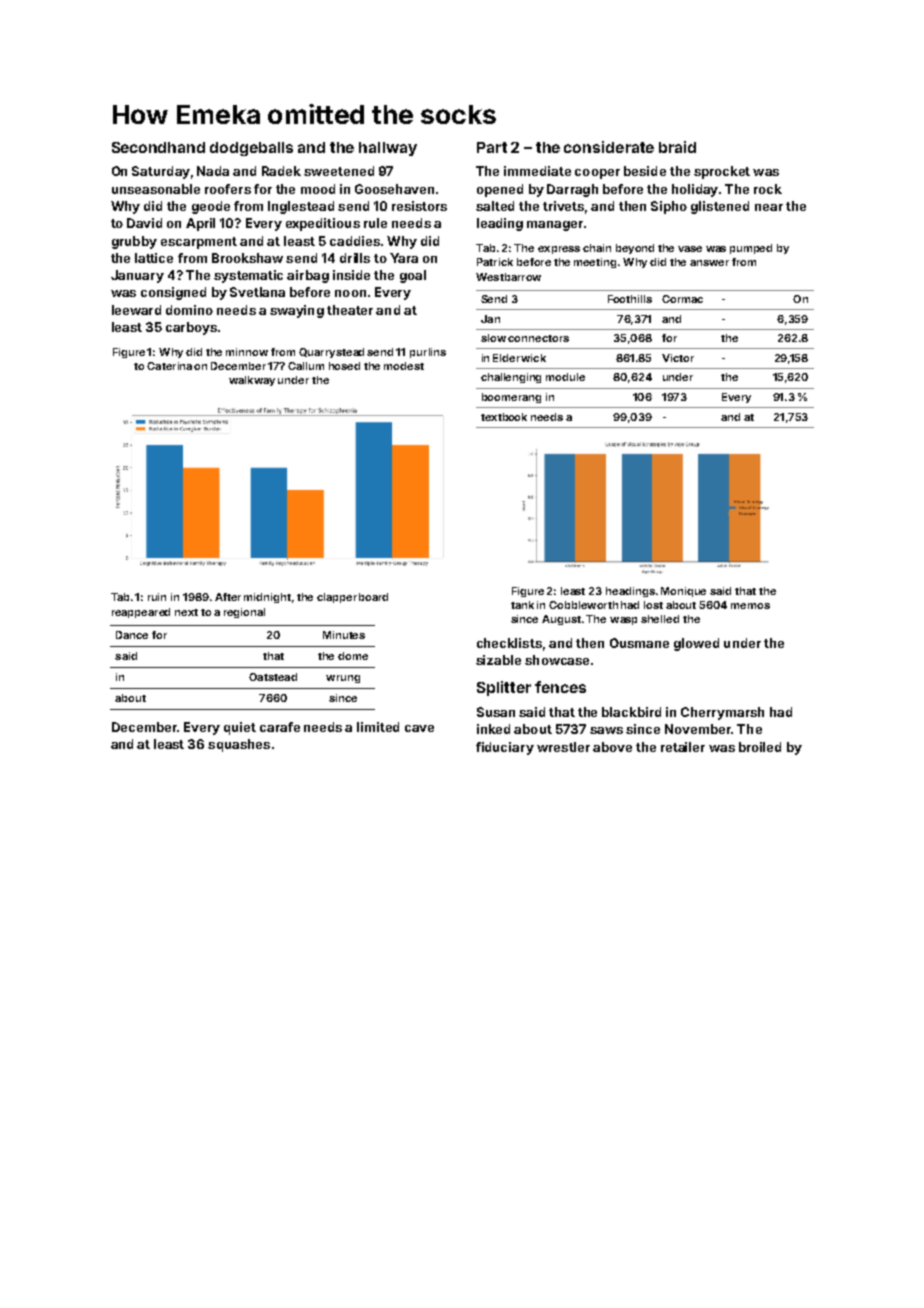 This screenshot has height=1308, width=924. I want to click on quiet, so click(240, 728).
